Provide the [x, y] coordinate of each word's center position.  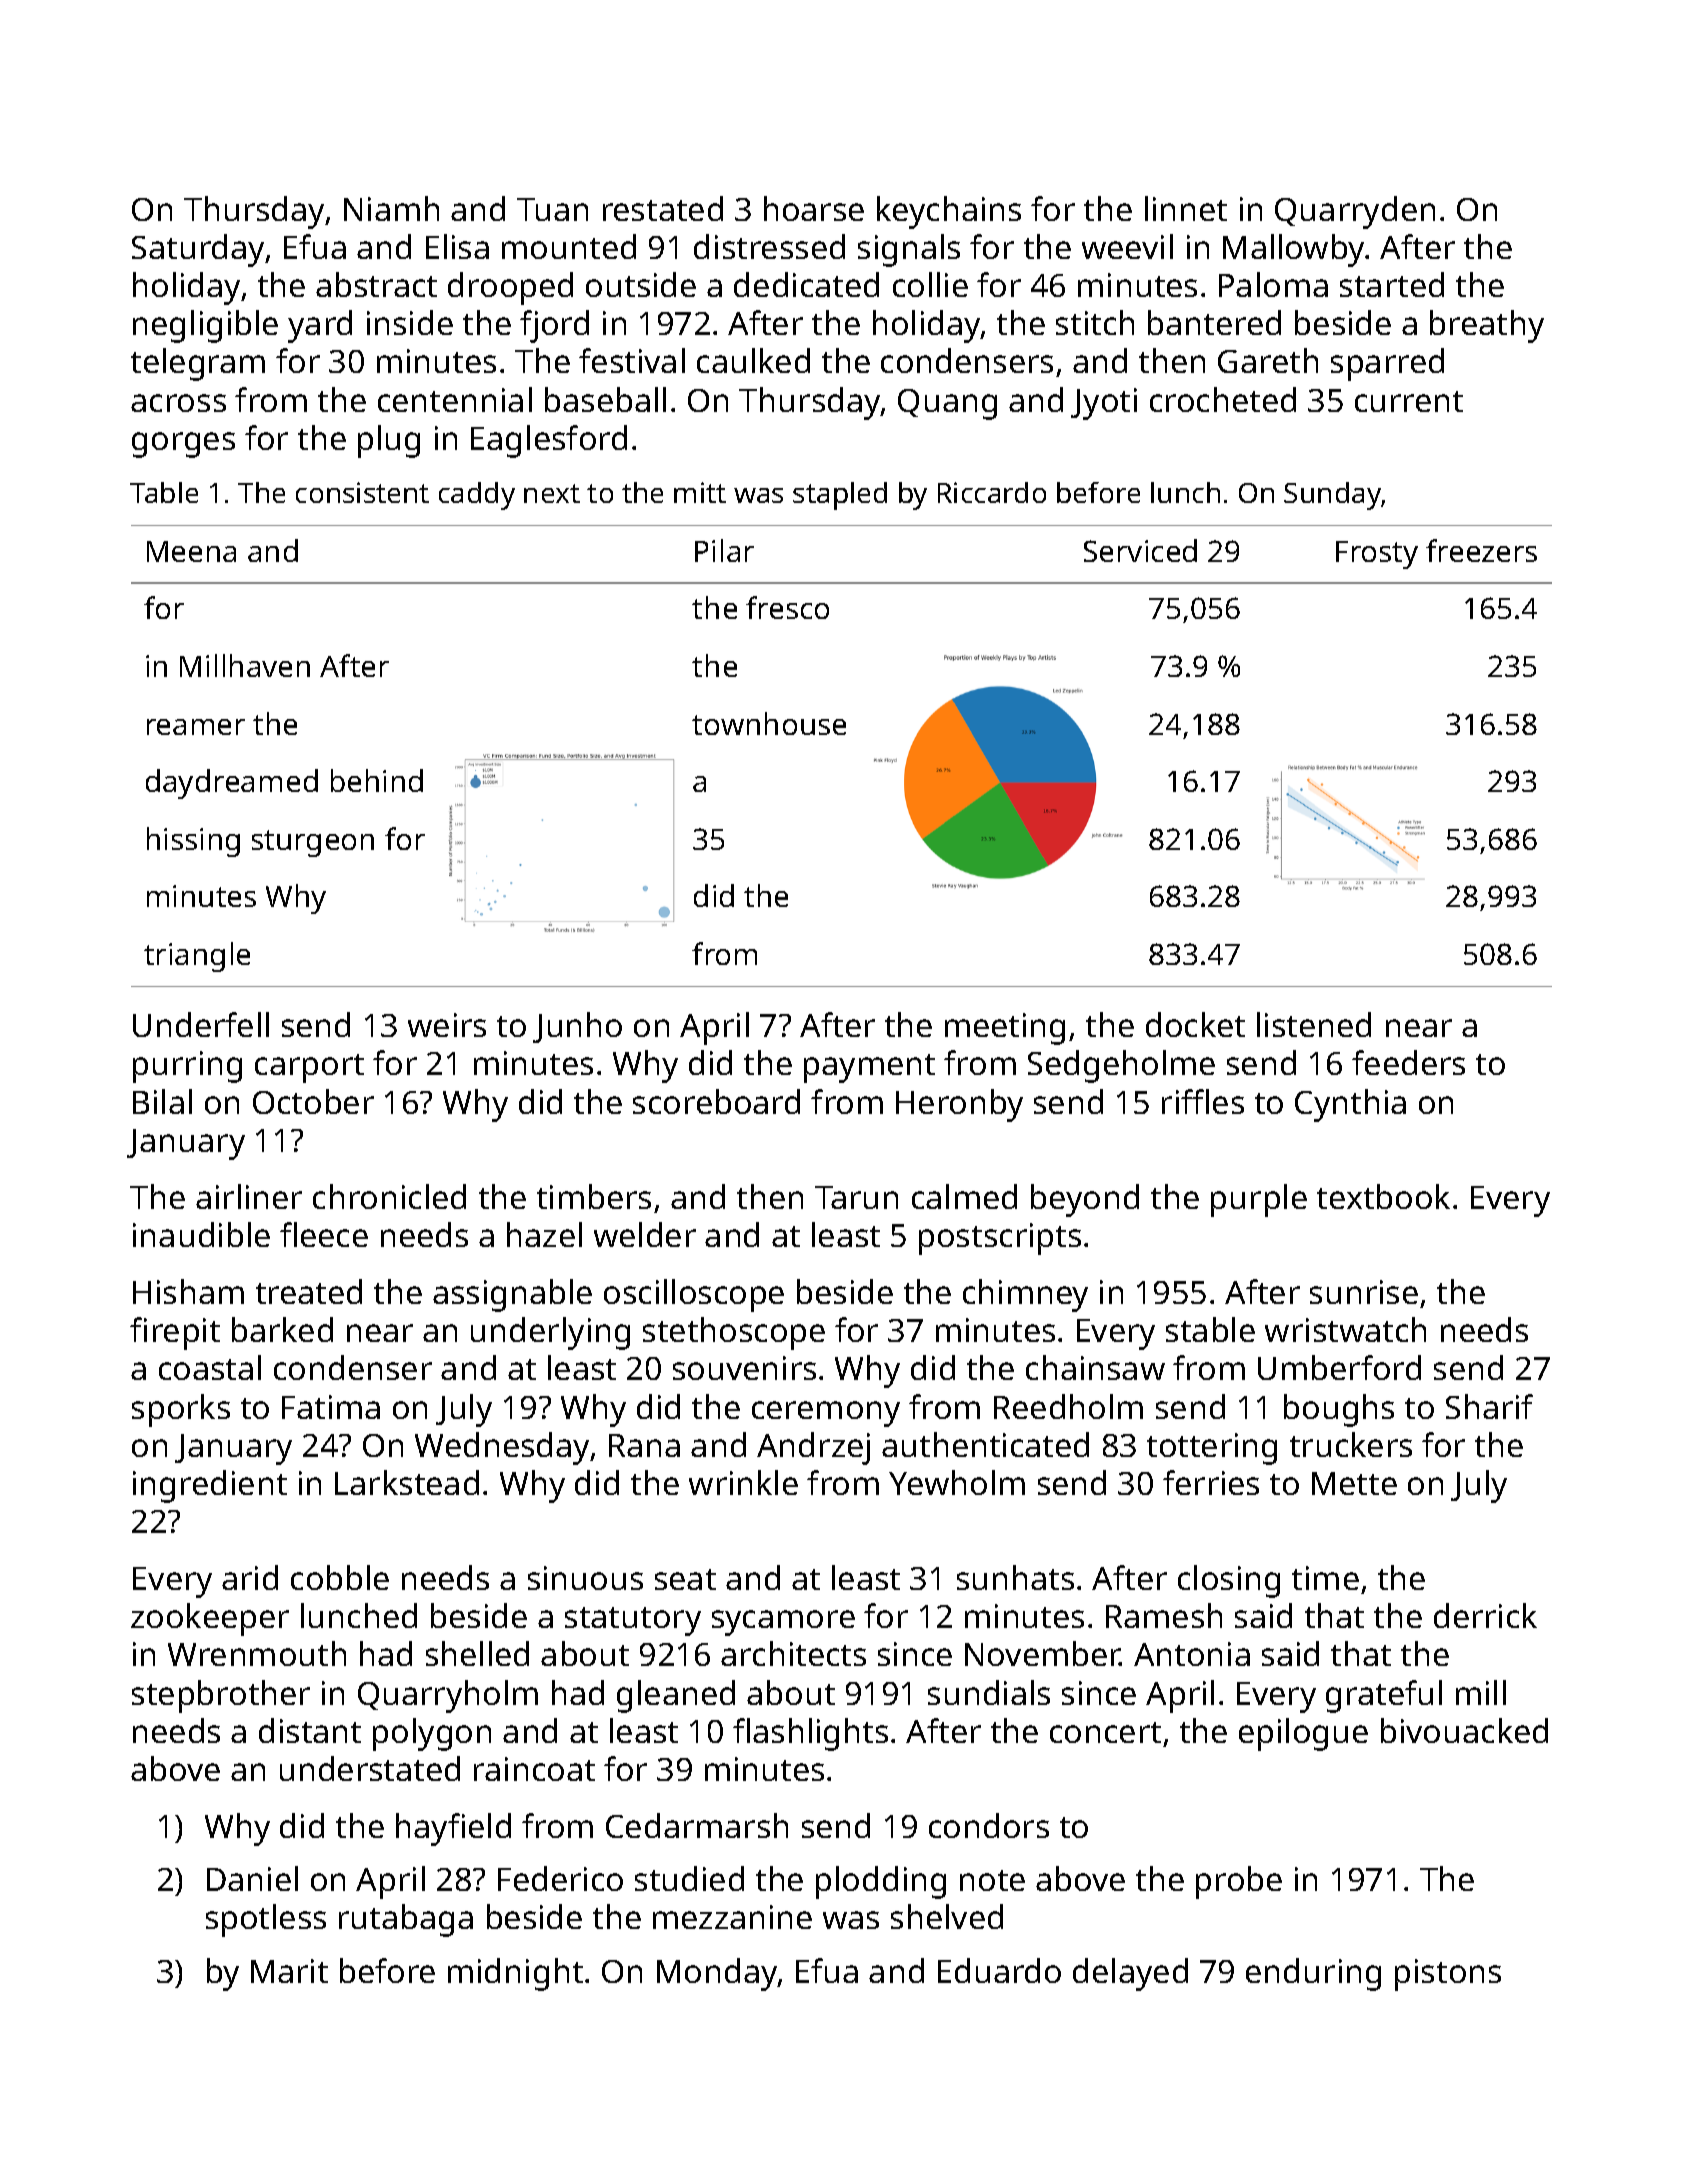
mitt [700, 492]
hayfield [453, 1829]
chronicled [389, 1196]
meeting [1005, 1029]
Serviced [1140, 550]
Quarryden [1355, 212]
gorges [183, 445]
